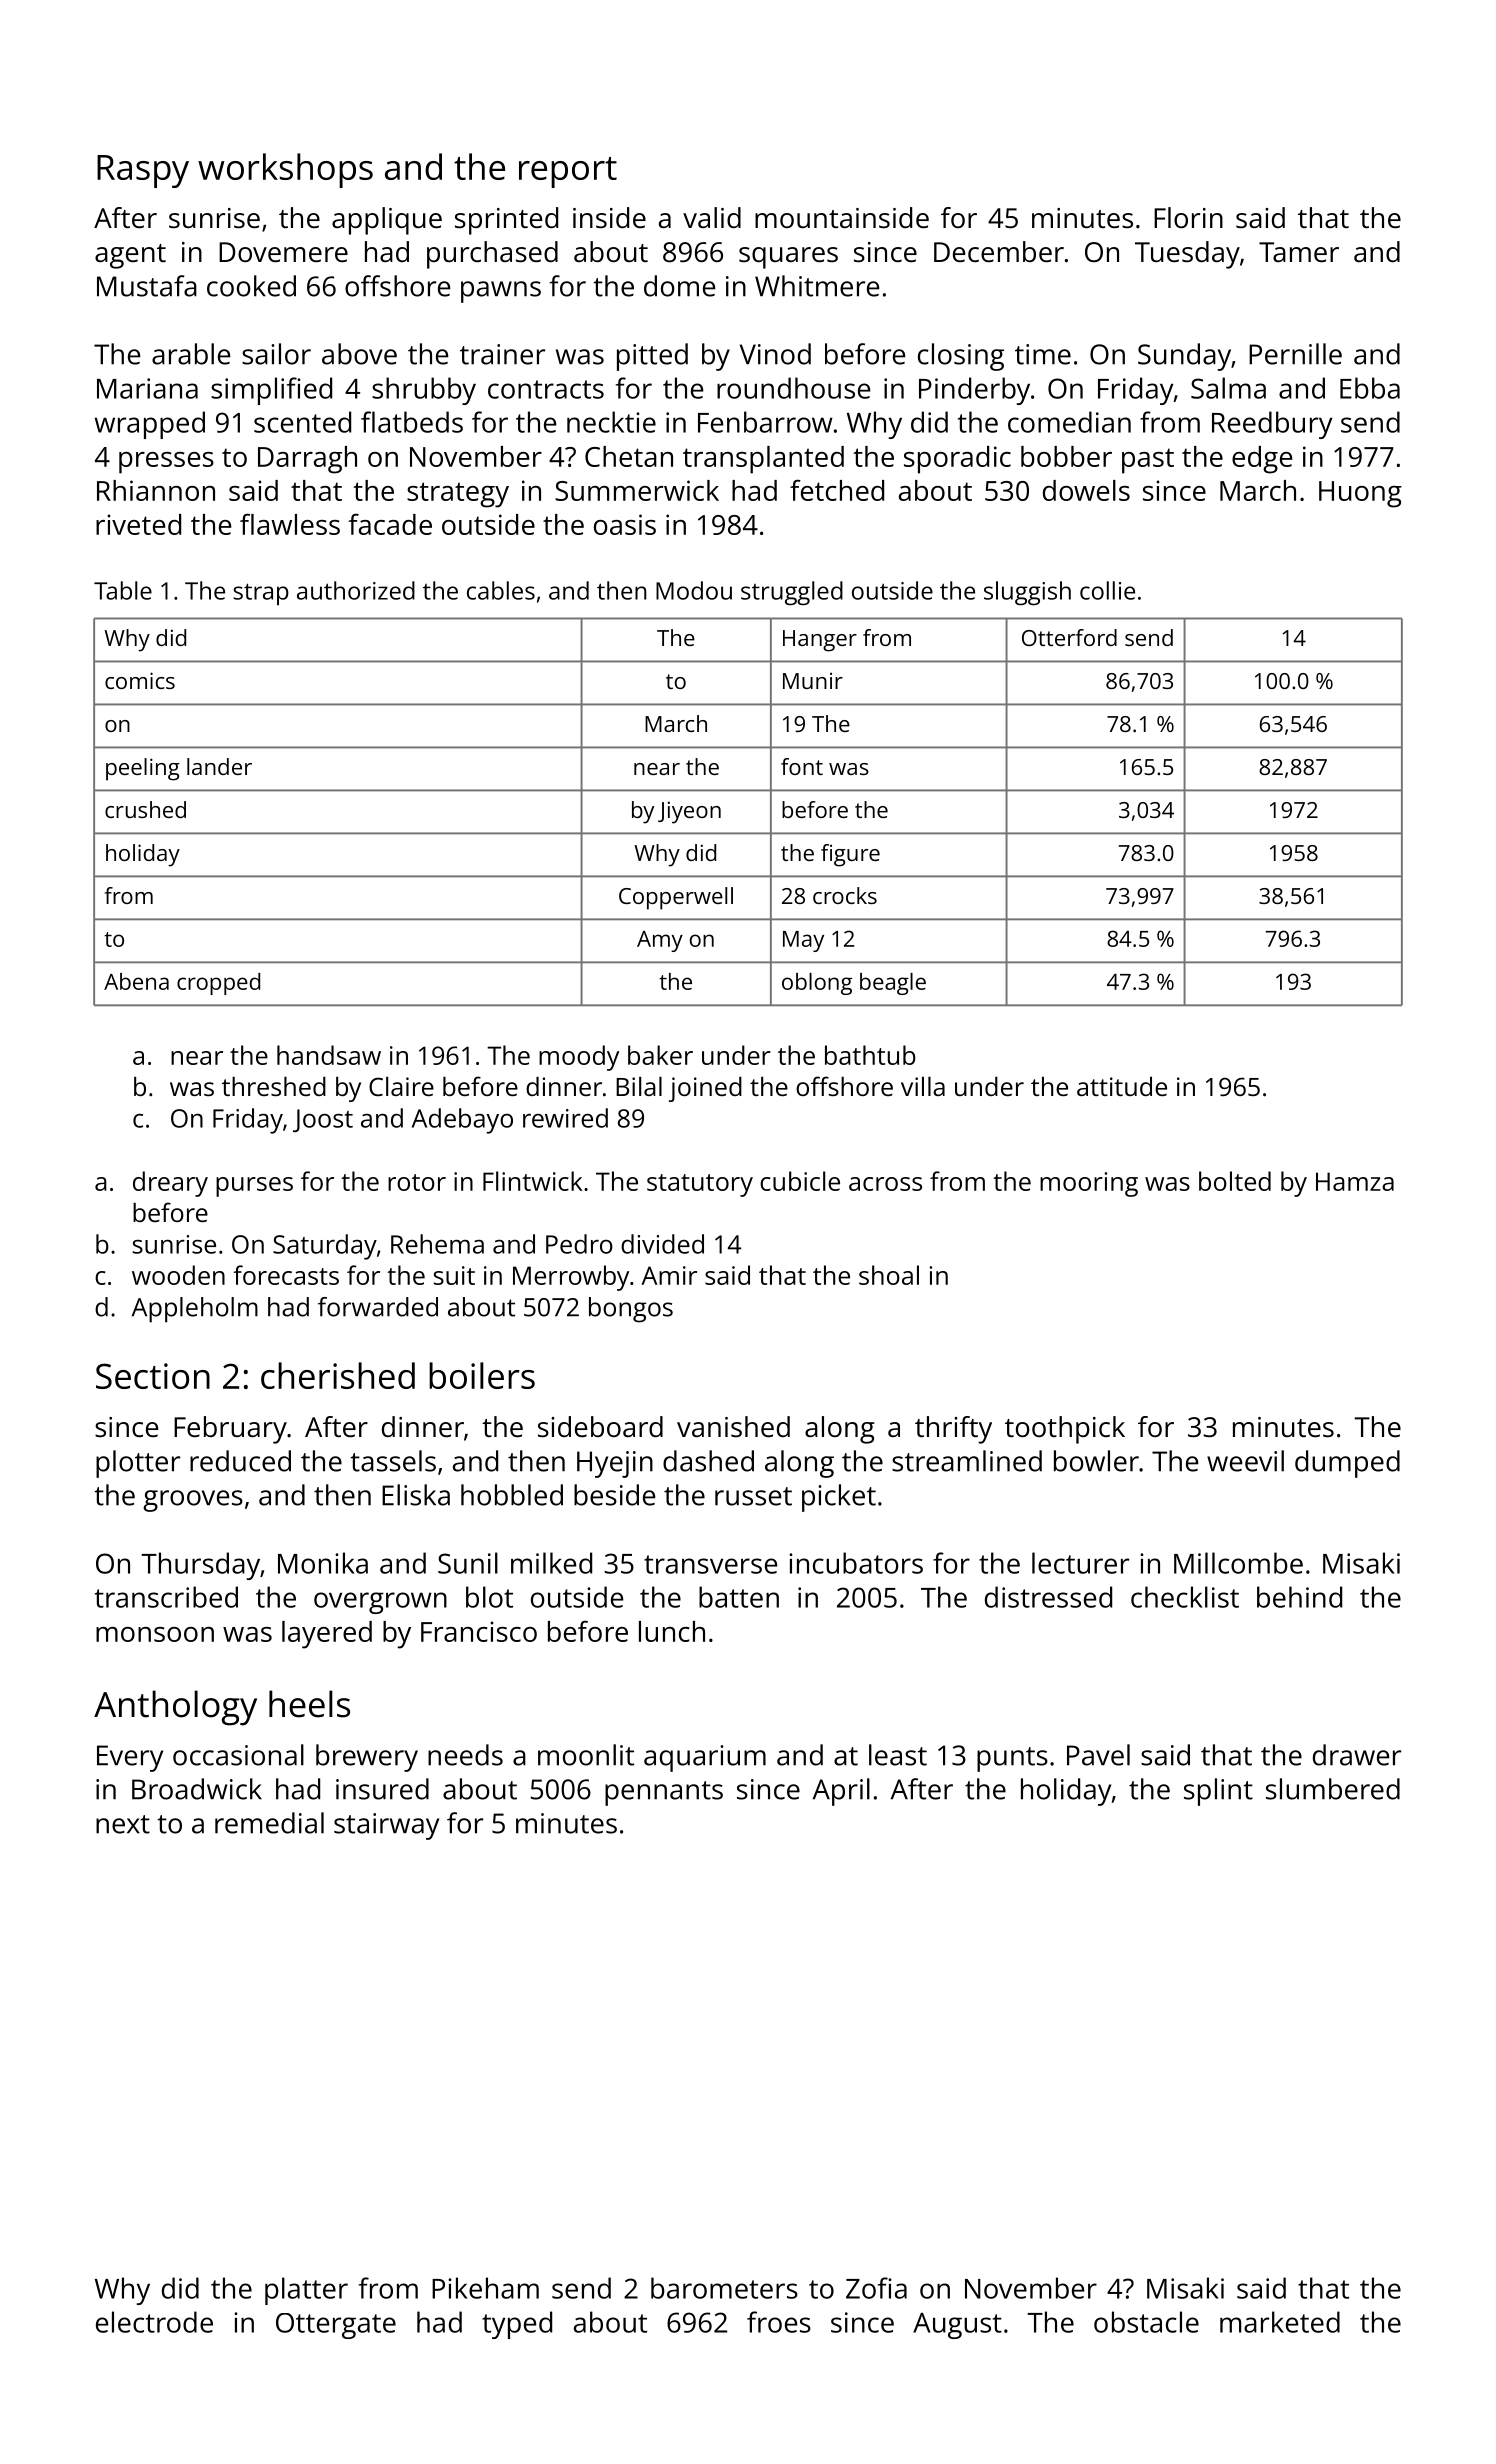  What do you see at coordinates (870, 1055) in the document?
I see `bathtub` at bounding box center [870, 1055].
